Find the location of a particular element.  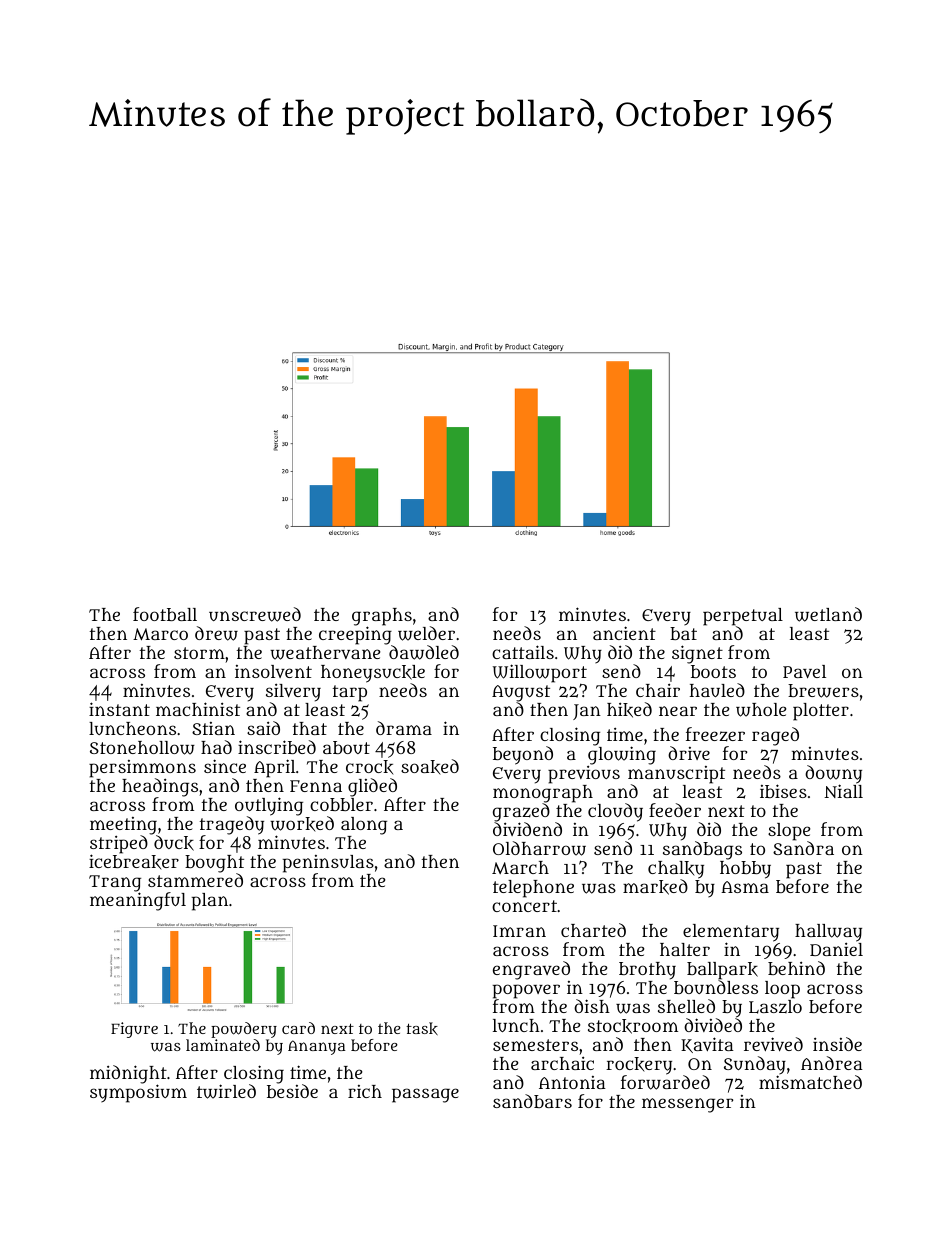

midnight is located at coordinates (128, 1075).
